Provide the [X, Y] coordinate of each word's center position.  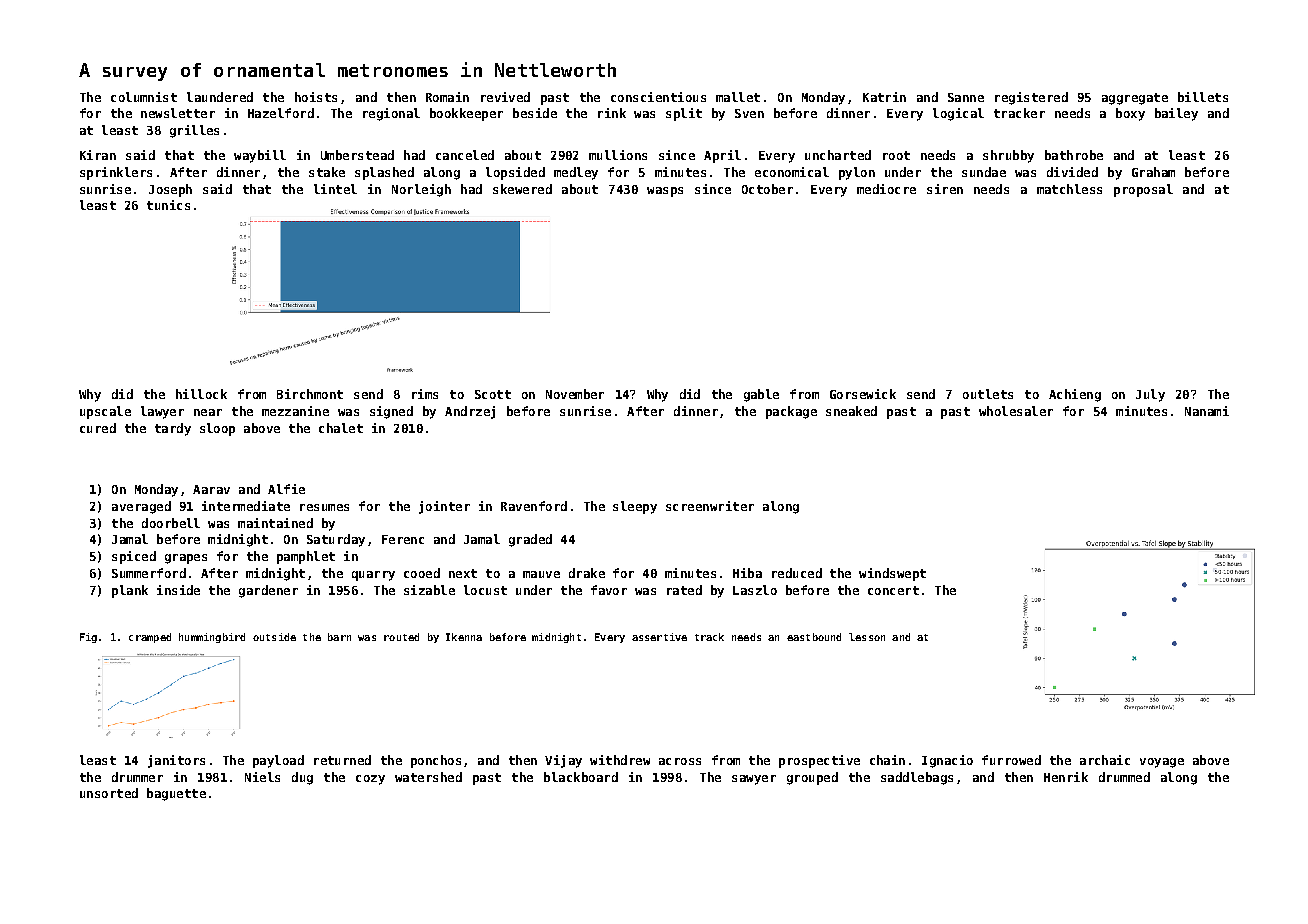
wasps [665, 192]
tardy [173, 429]
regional [391, 114]
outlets [988, 394]
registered [1031, 98]
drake [587, 573]
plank [130, 591]
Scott [493, 394]
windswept [892, 574]
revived [505, 97]
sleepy [635, 507]
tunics [168, 205]
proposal [1143, 190]
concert [893, 590]
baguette [176, 794]
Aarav [211, 489]
